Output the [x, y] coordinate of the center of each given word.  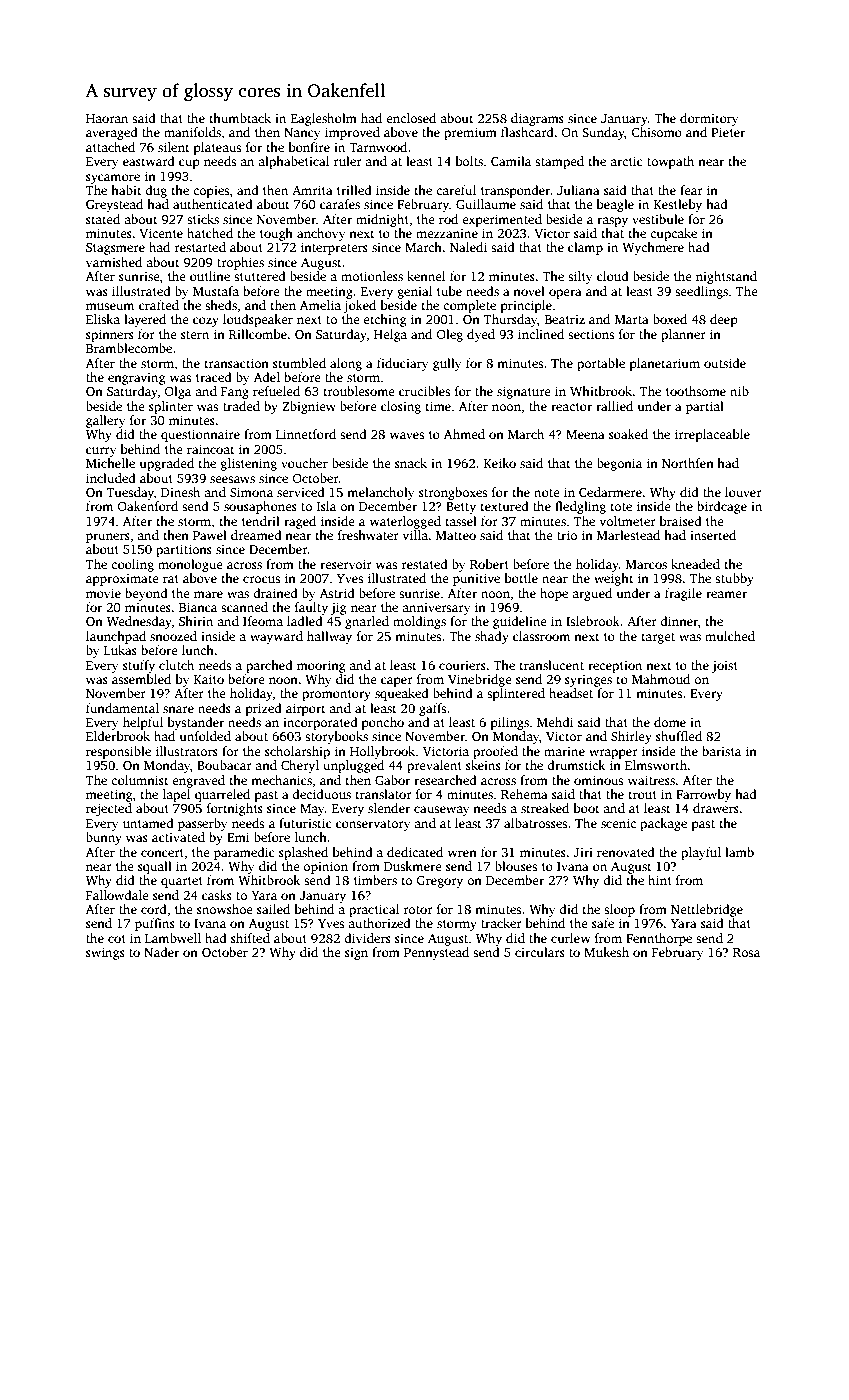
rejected [109, 809]
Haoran [107, 118]
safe [603, 923]
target [658, 638]
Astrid [337, 593]
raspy [612, 222]
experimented [502, 220]
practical [374, 910]
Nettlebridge [707, 910]
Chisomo [657, 132]
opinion [325, 867]
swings [105, 953]
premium [470, 133]
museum [110, 306]
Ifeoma [263, 621]
